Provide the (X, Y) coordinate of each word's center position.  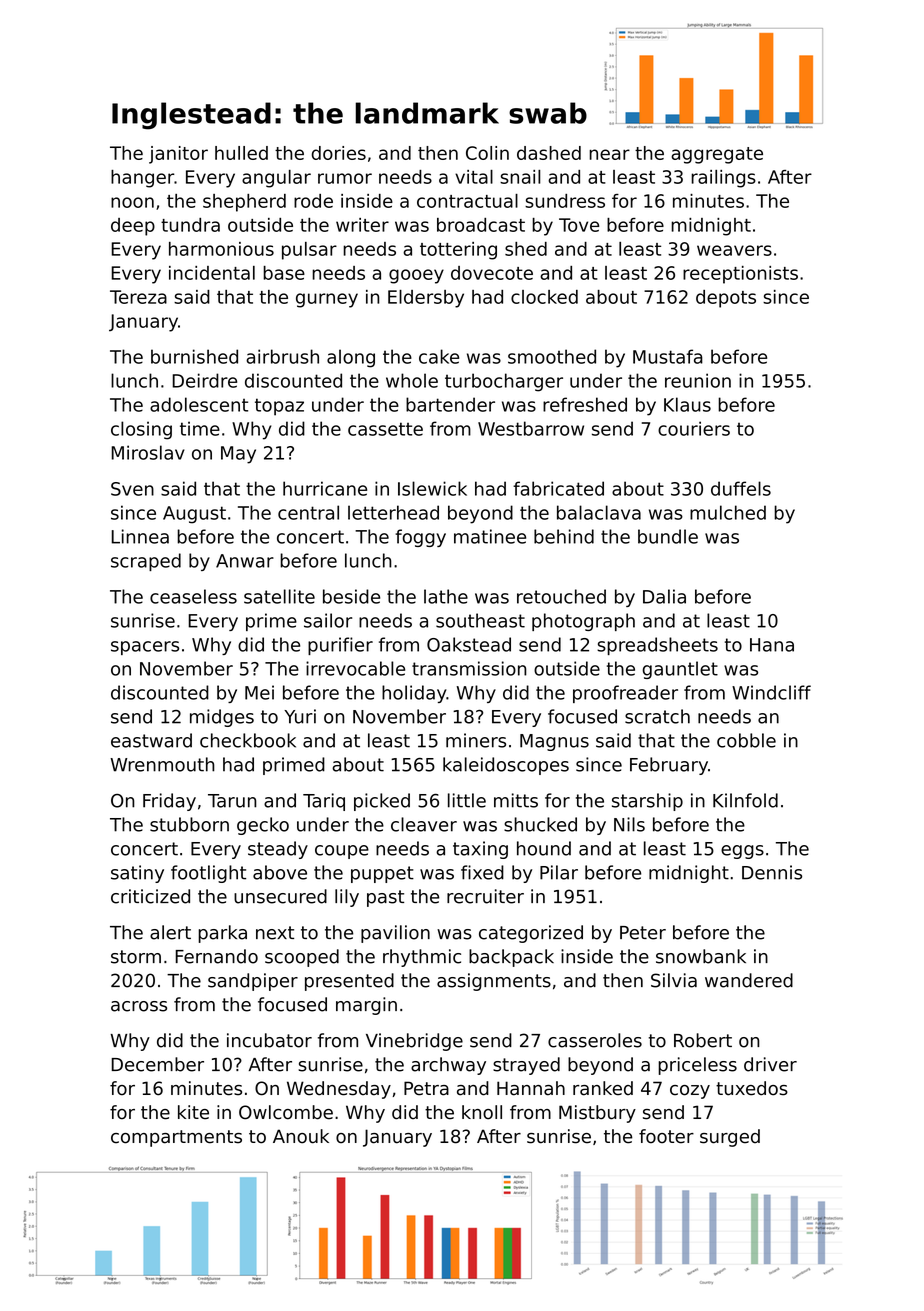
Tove (579, 225)
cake (439, 356)
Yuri (300, 716)
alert (170, 932)
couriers (694, 428)
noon (132, 202)
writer (362, 225)
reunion (698, 380)
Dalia (664, 596)
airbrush (282, 356)
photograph (583, 622)
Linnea (140, 536)
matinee (490, 536)
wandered (749, 980)
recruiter (485, 896)
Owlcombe (286, 1112)
